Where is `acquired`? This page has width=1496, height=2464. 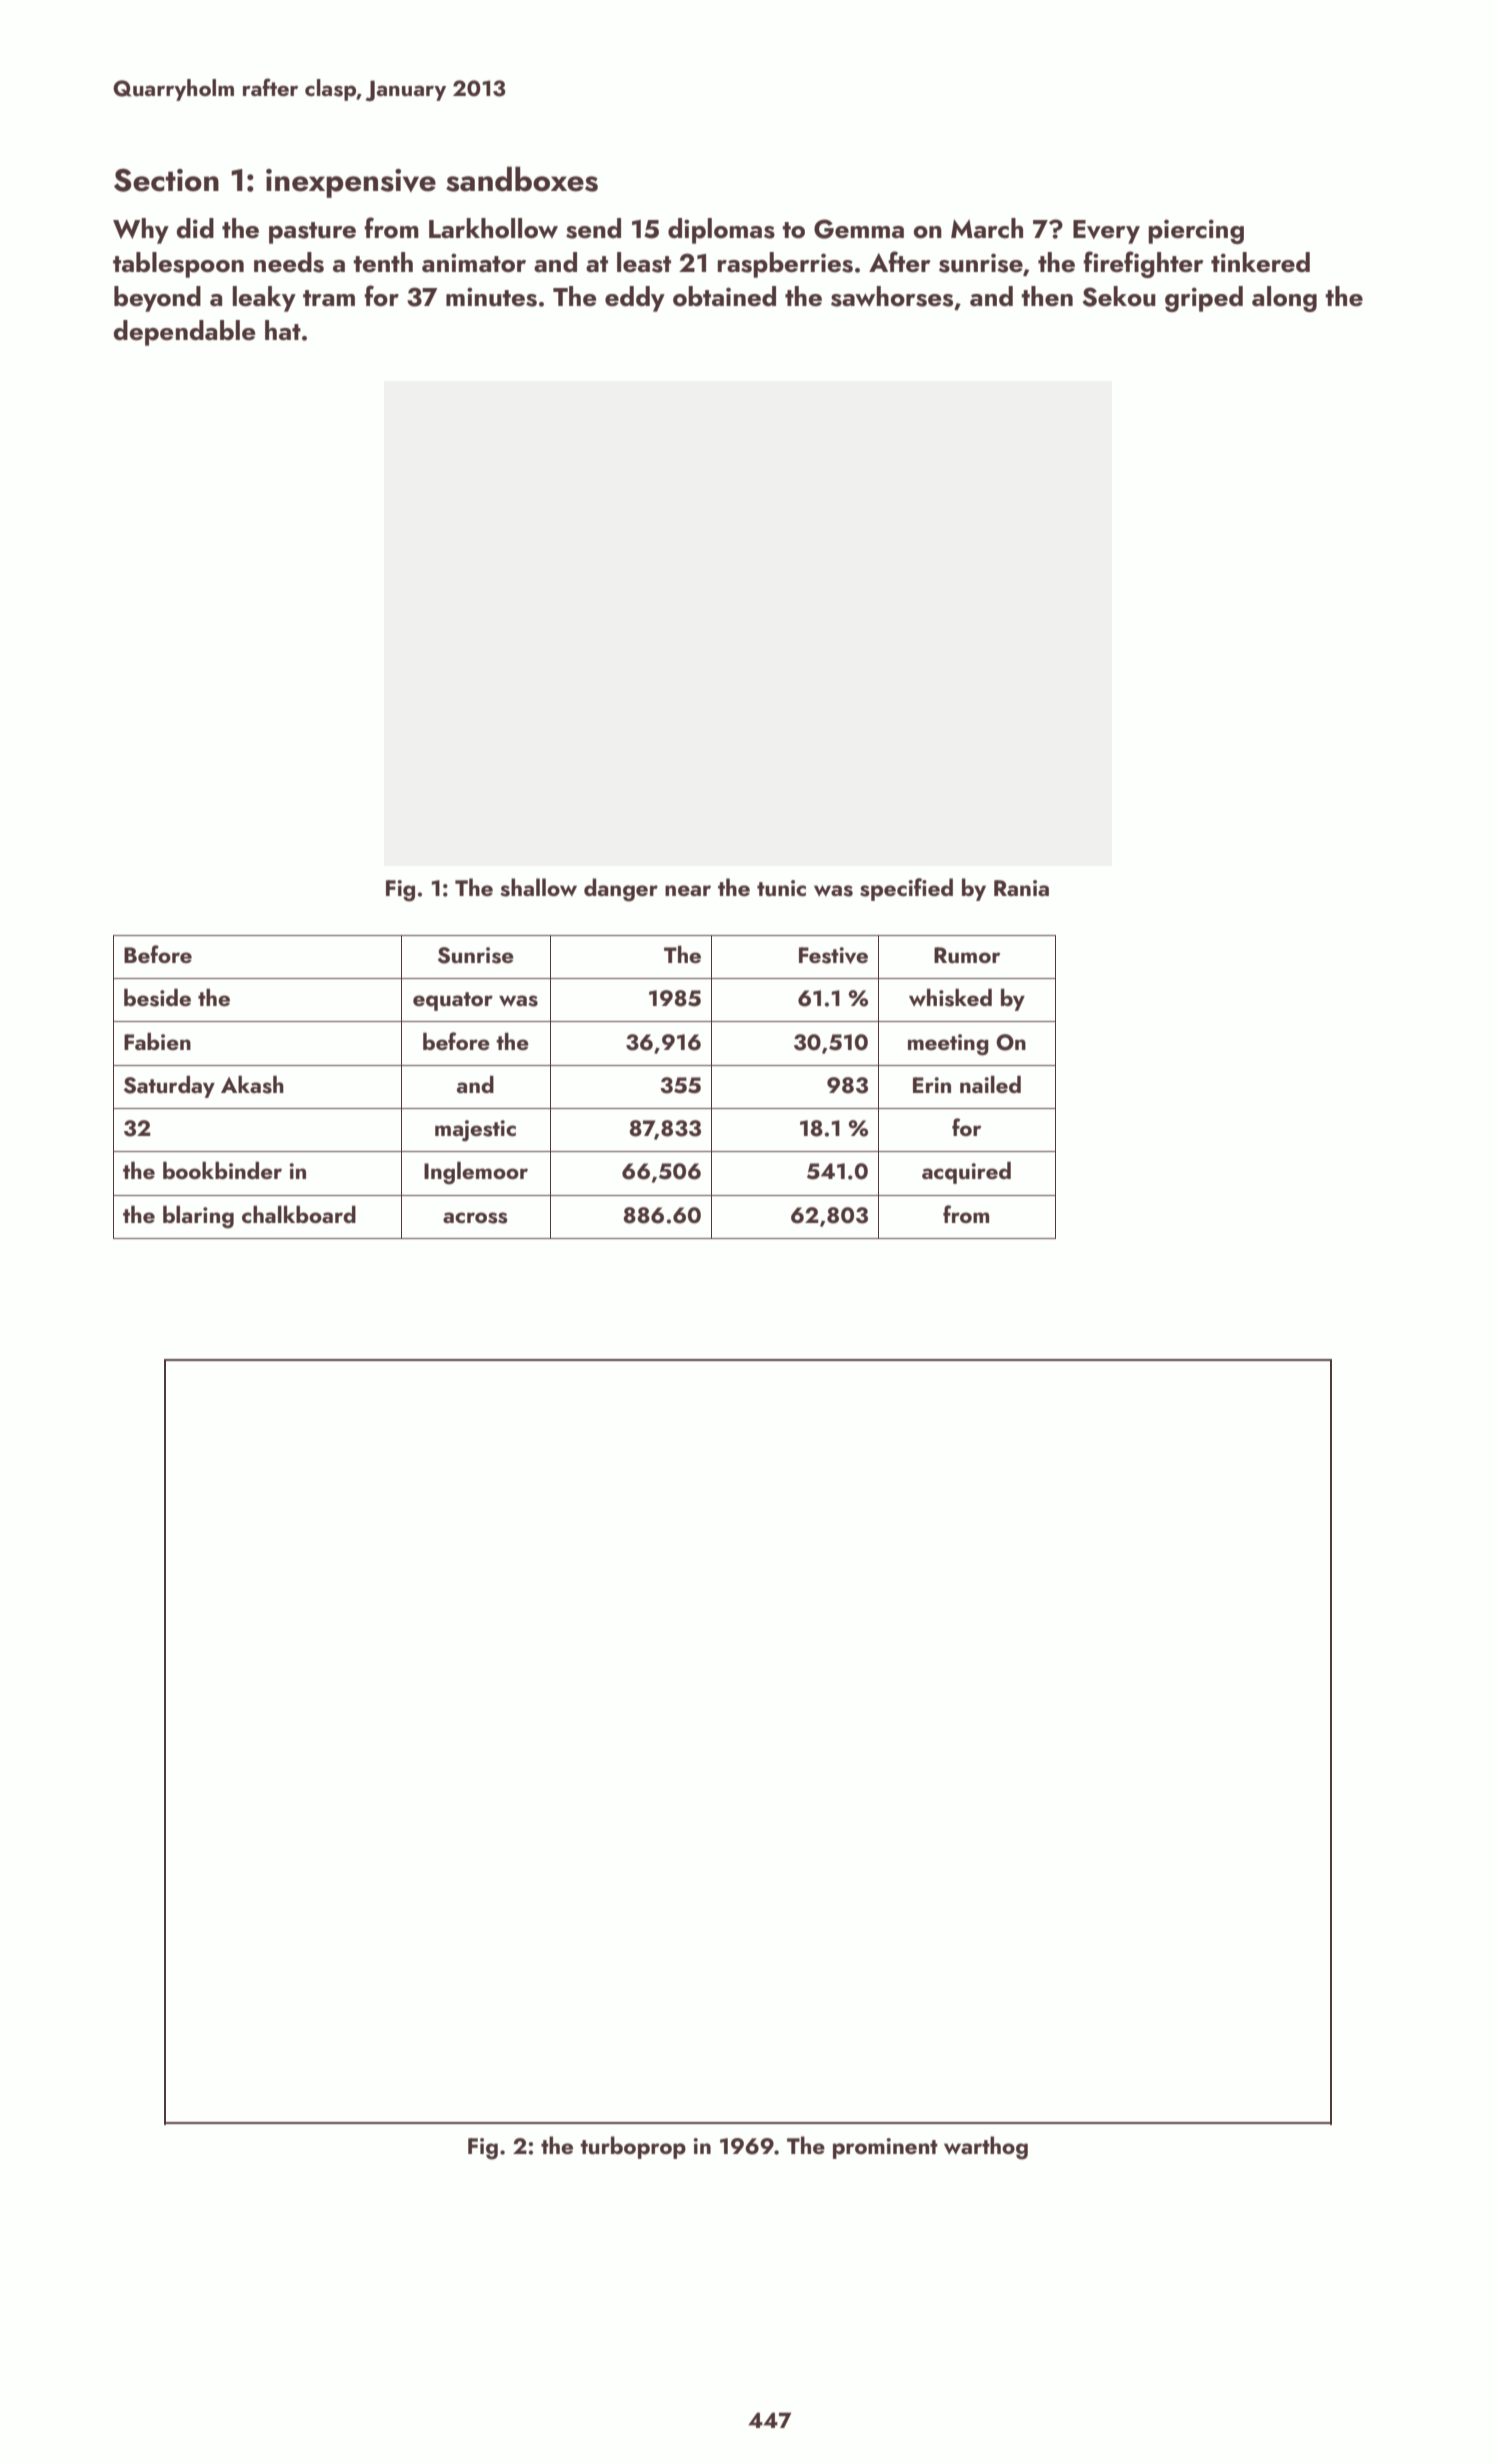
acquired is located at coordinates (966, 1173).
